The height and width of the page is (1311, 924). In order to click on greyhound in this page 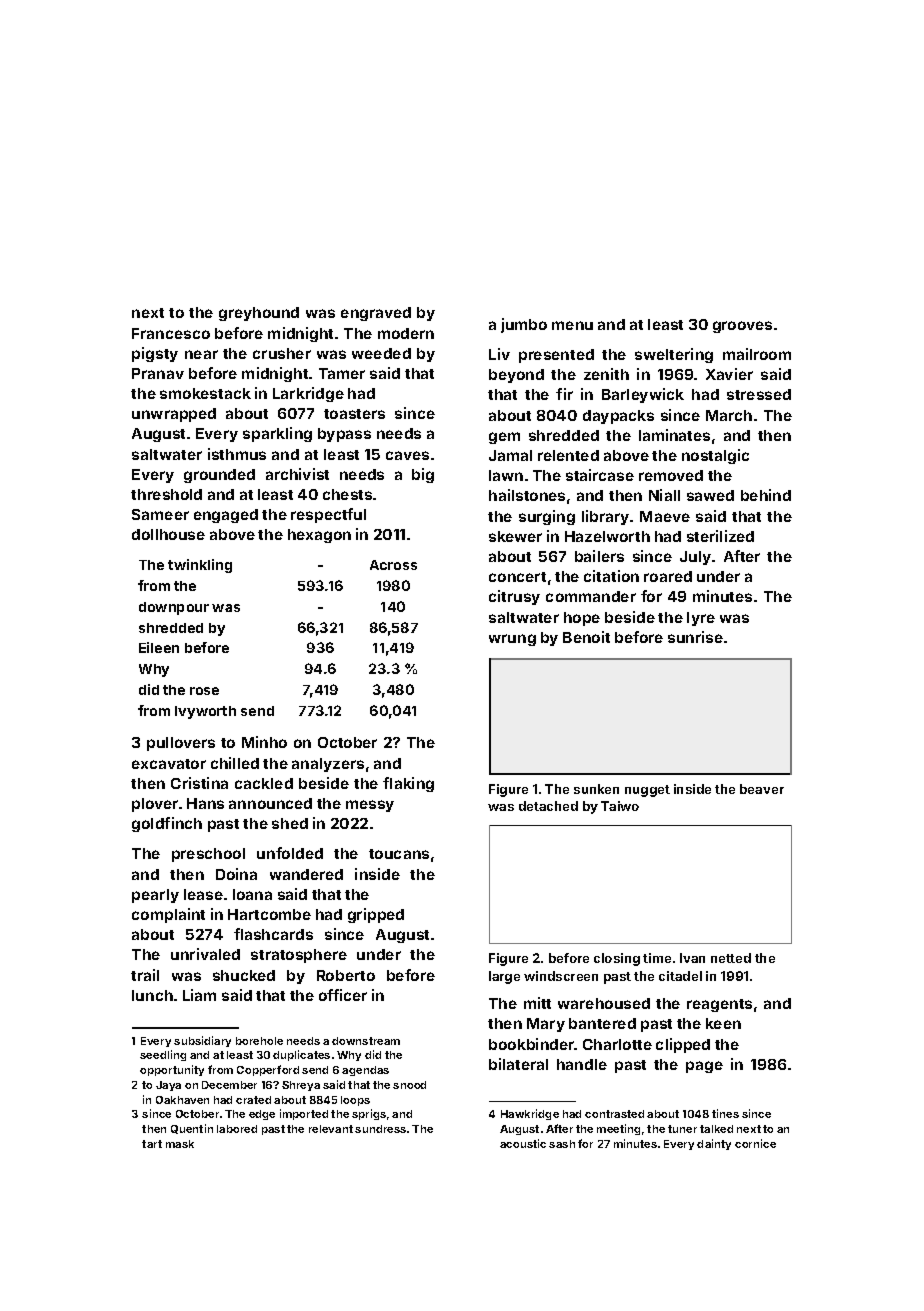, I will do `click(259, 314)`.
